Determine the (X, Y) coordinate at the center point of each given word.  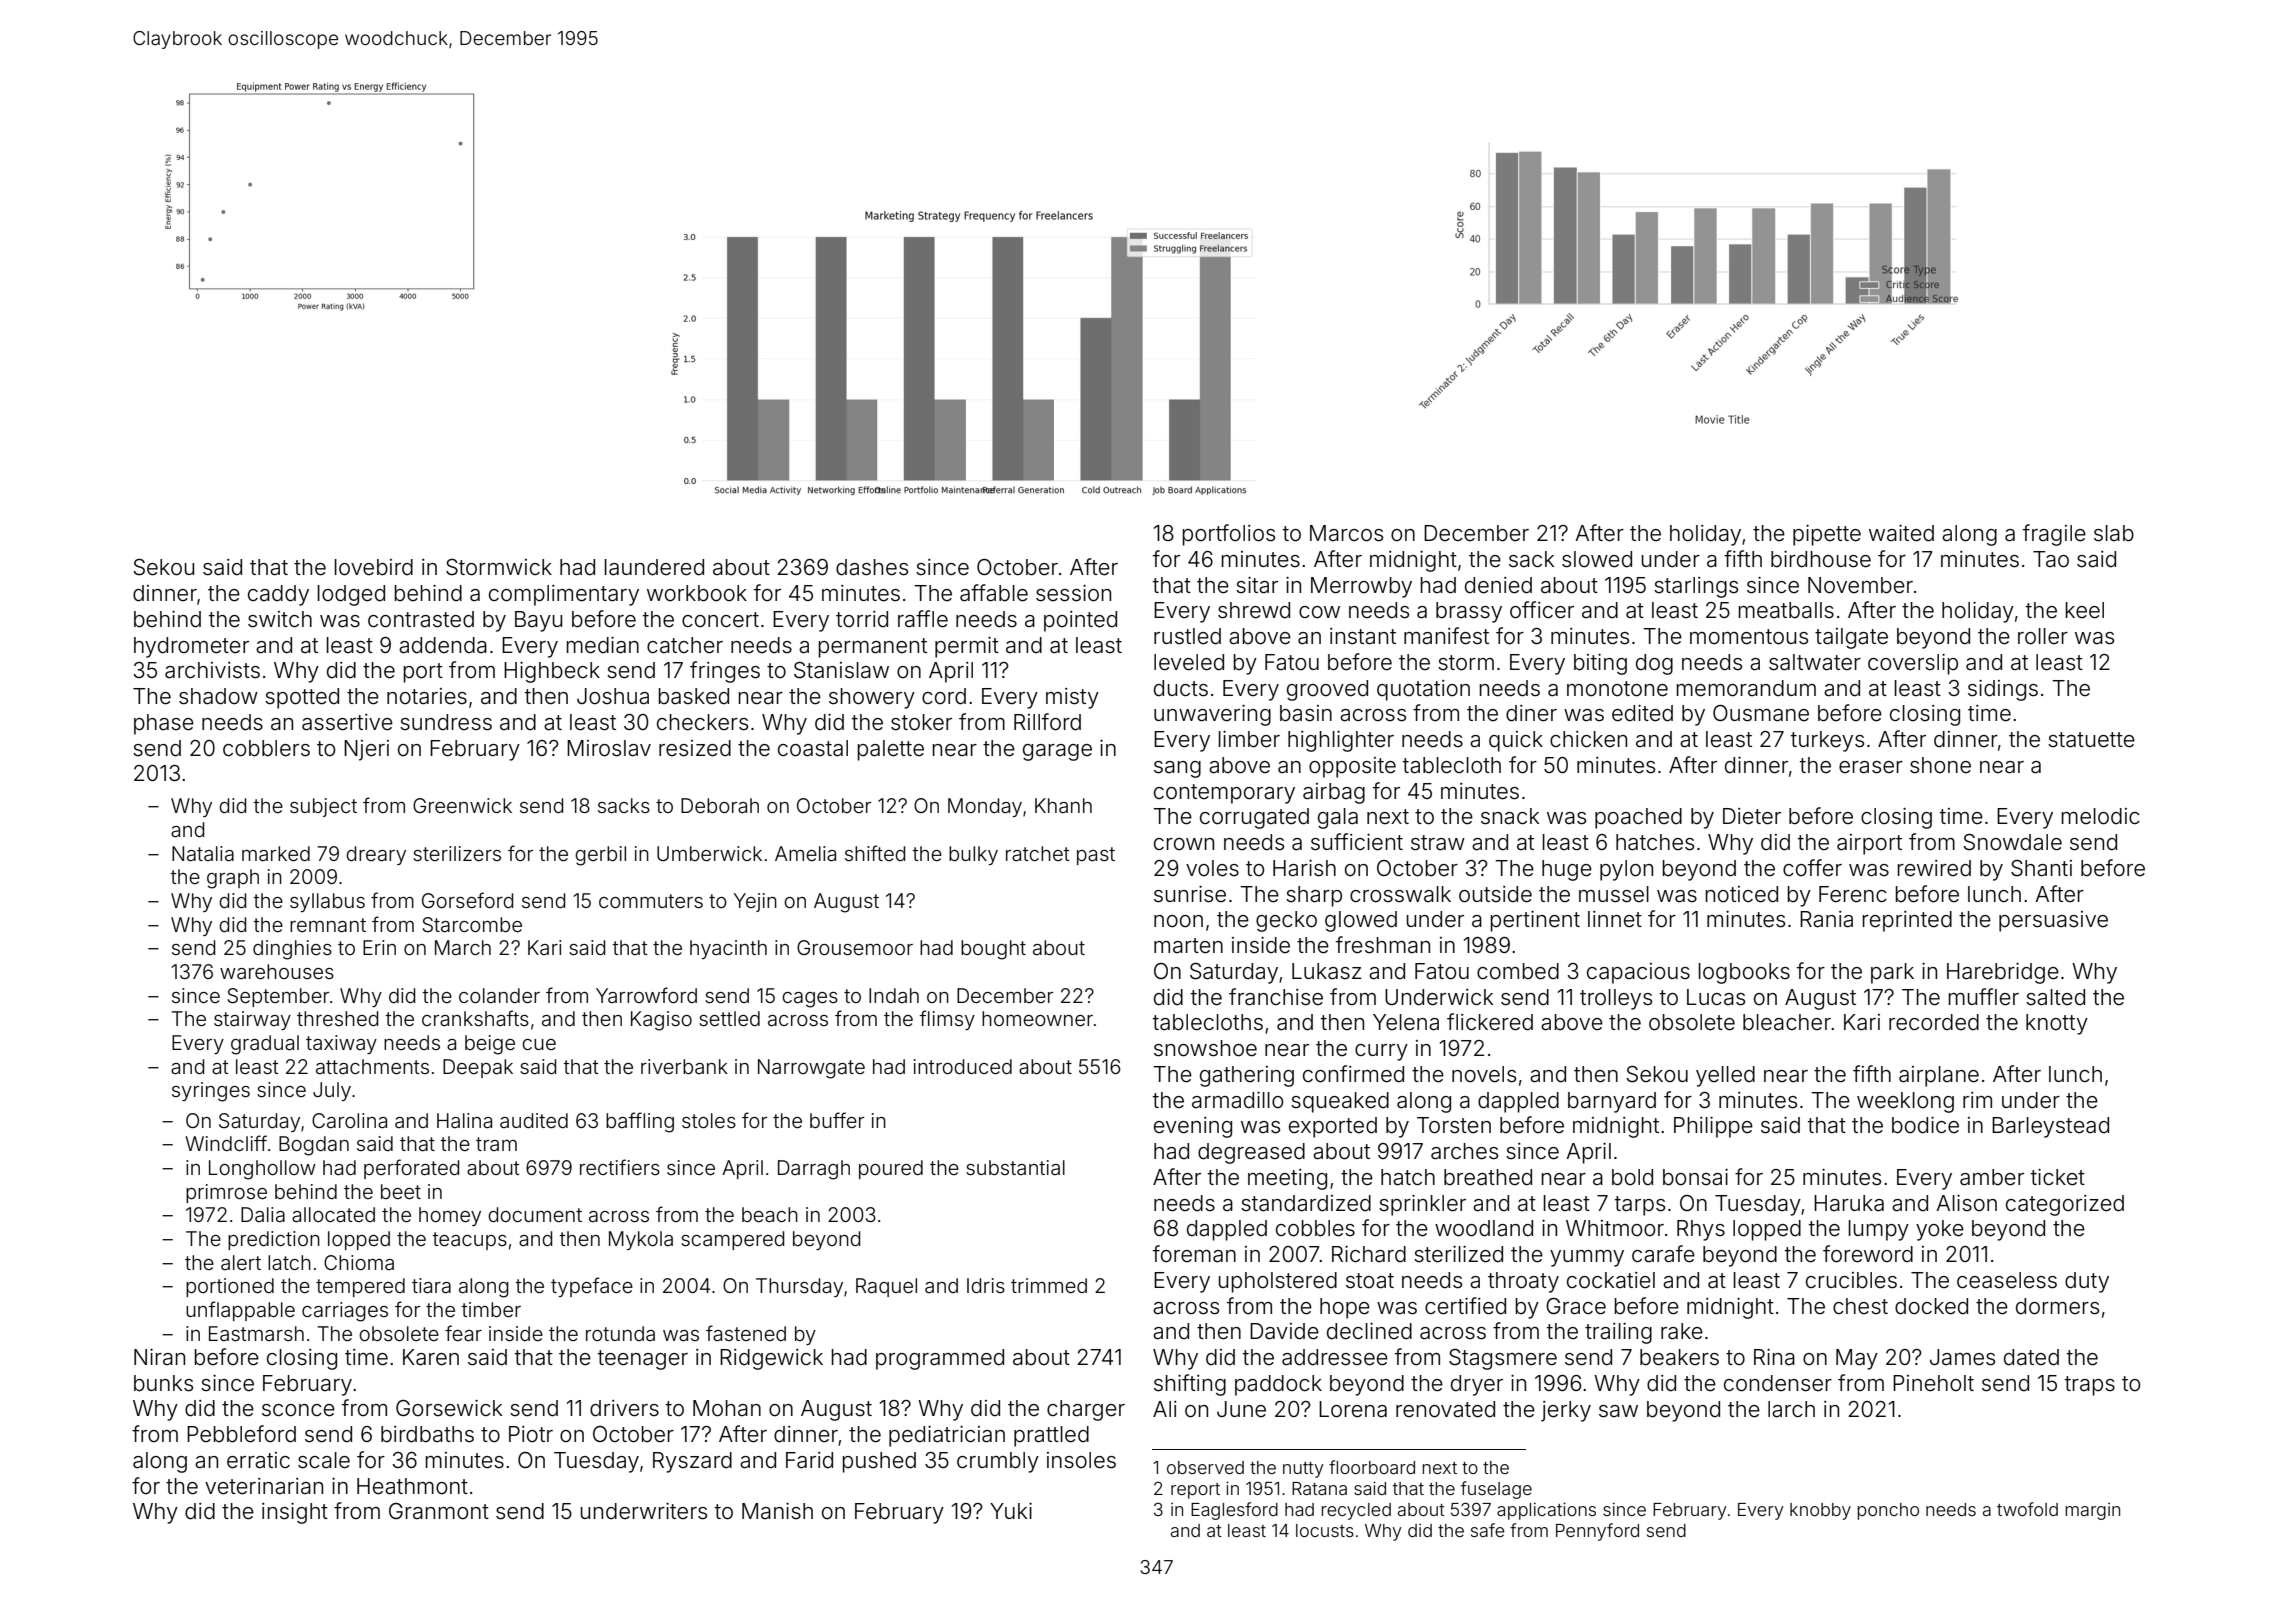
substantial (1015, 1167)
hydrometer (191, 647)
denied (1498, 585)
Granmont (439, 1511)
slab (2114, 533)
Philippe (1713, 1127)
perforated (411, 1169)
